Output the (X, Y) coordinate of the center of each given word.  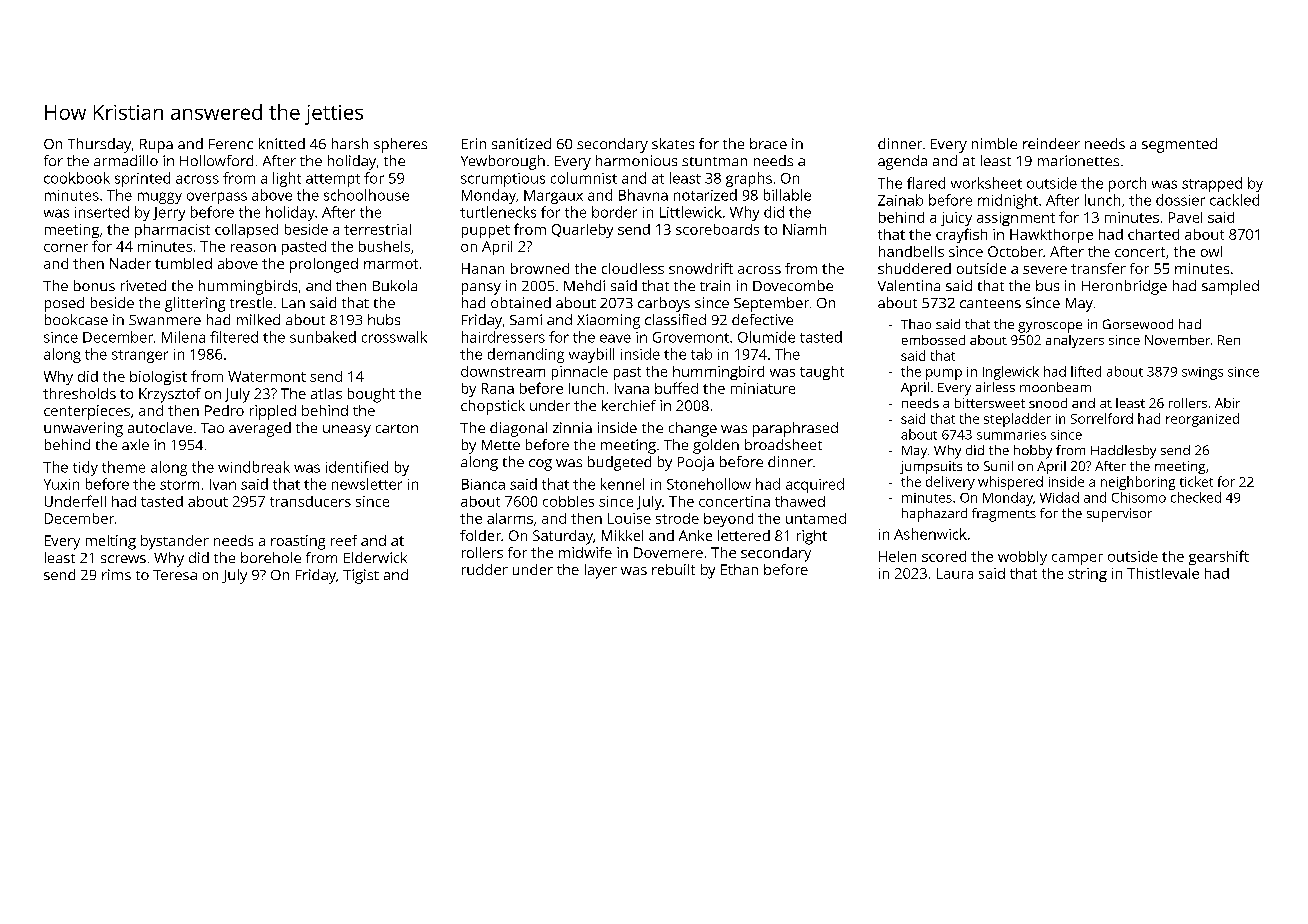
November (1177, 340)
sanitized (521, 143)
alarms (510, 518)
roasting (298, 542)
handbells (911, 251)
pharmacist (172, 231)
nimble (994, 143)
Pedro (224, 410)
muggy (160, 198)
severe (1045, 270)
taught (822, 373)
